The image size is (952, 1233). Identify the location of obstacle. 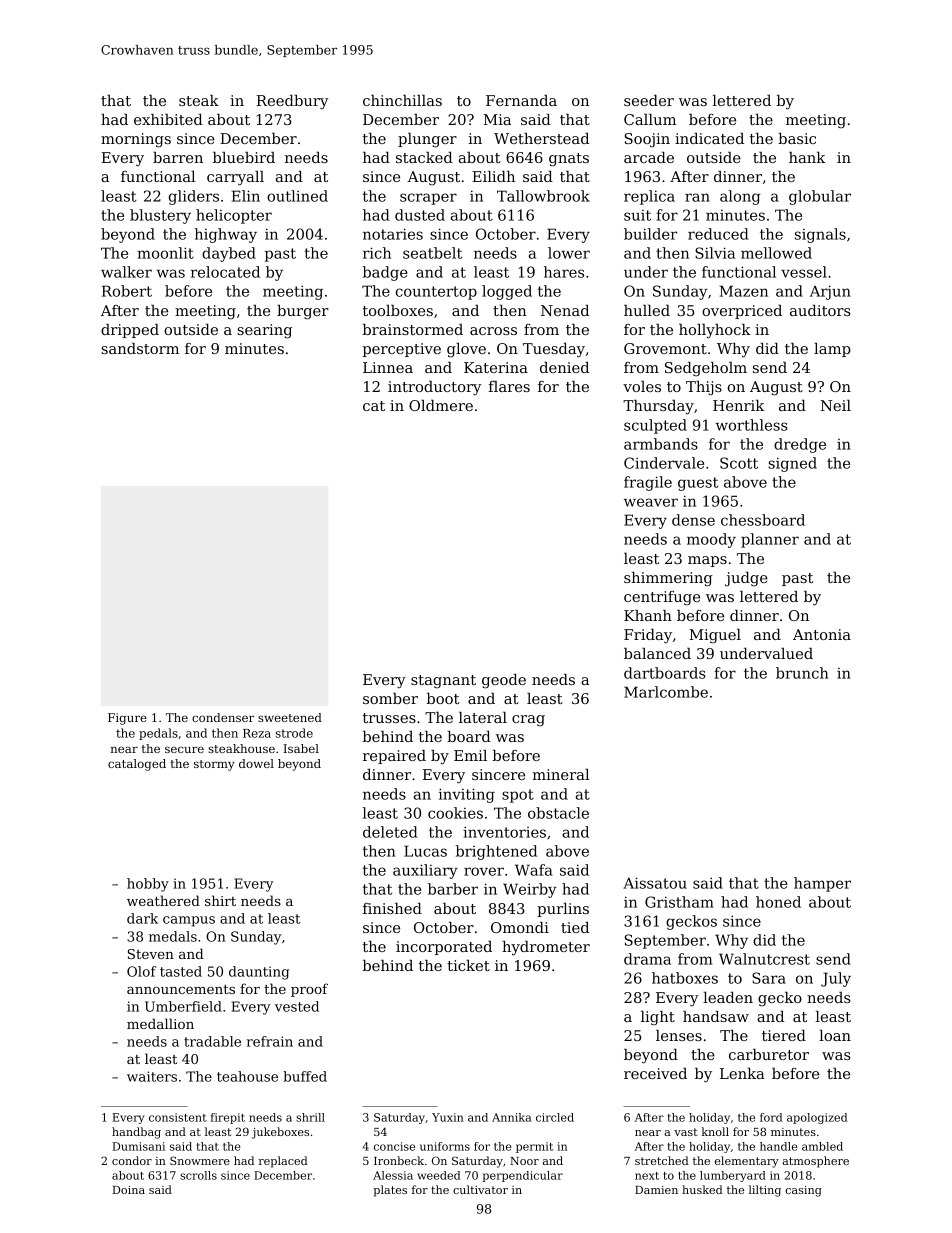
(558, 813).
